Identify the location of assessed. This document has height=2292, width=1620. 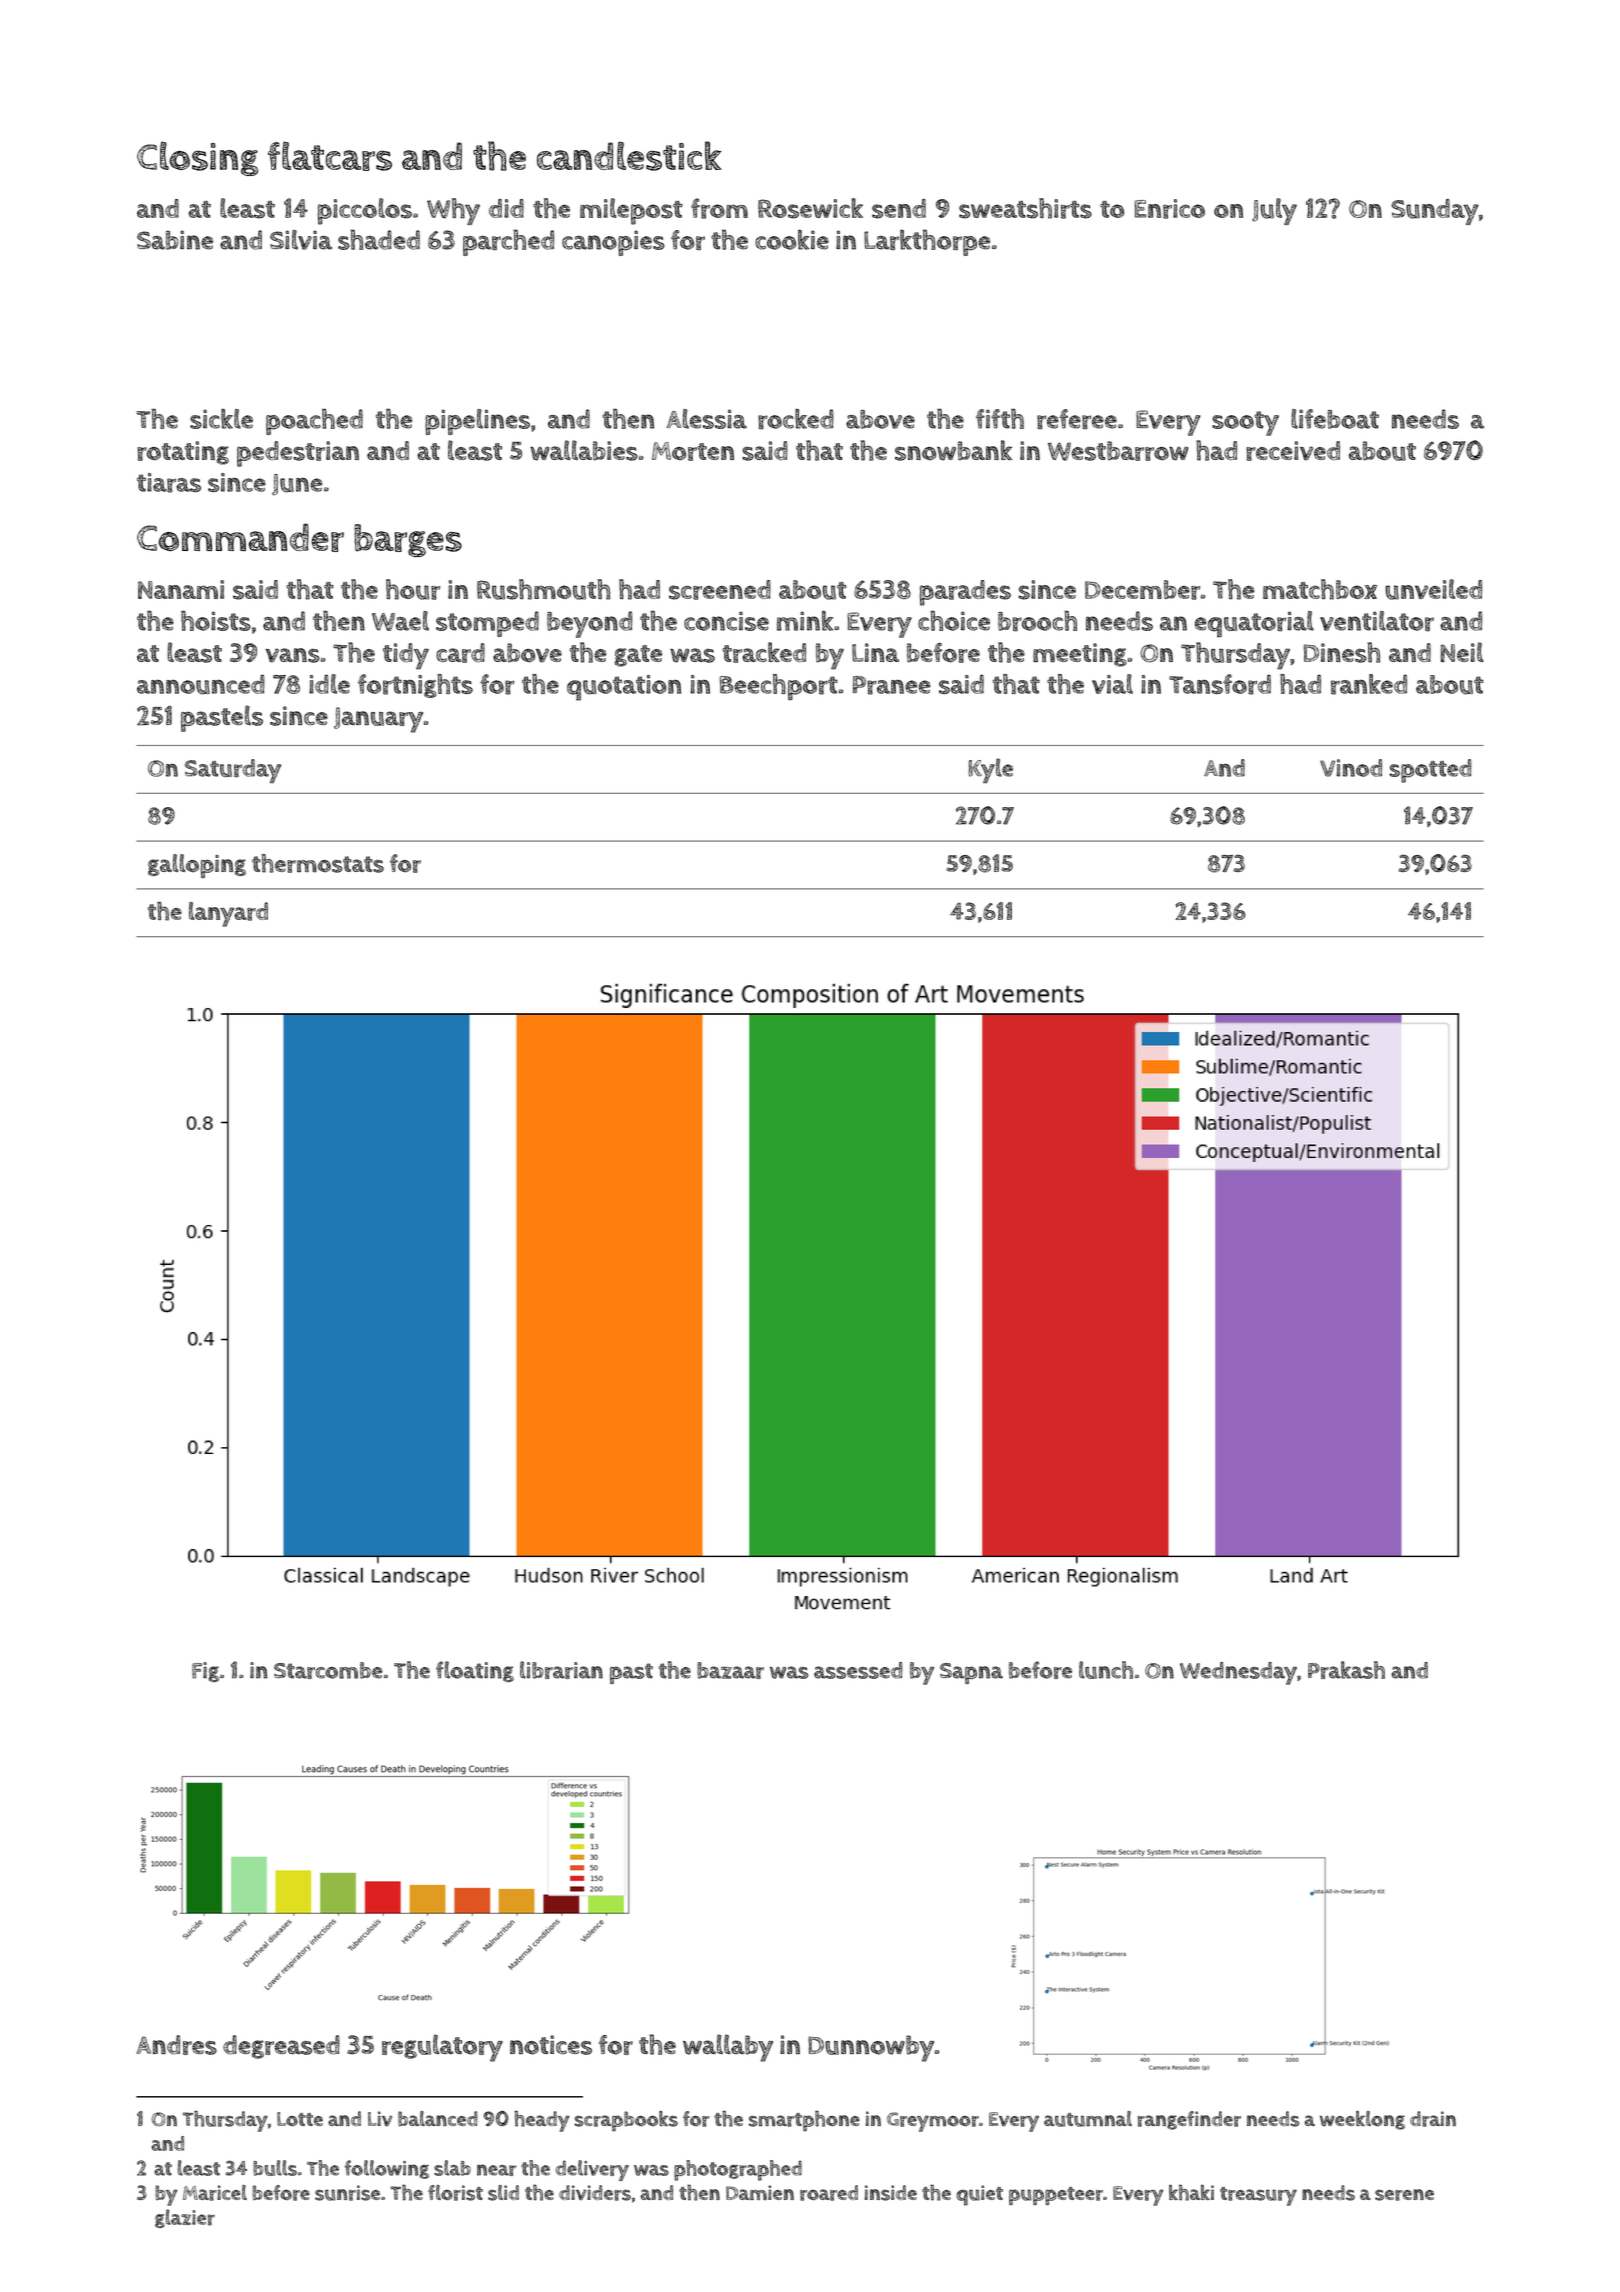
(858, 1670).
